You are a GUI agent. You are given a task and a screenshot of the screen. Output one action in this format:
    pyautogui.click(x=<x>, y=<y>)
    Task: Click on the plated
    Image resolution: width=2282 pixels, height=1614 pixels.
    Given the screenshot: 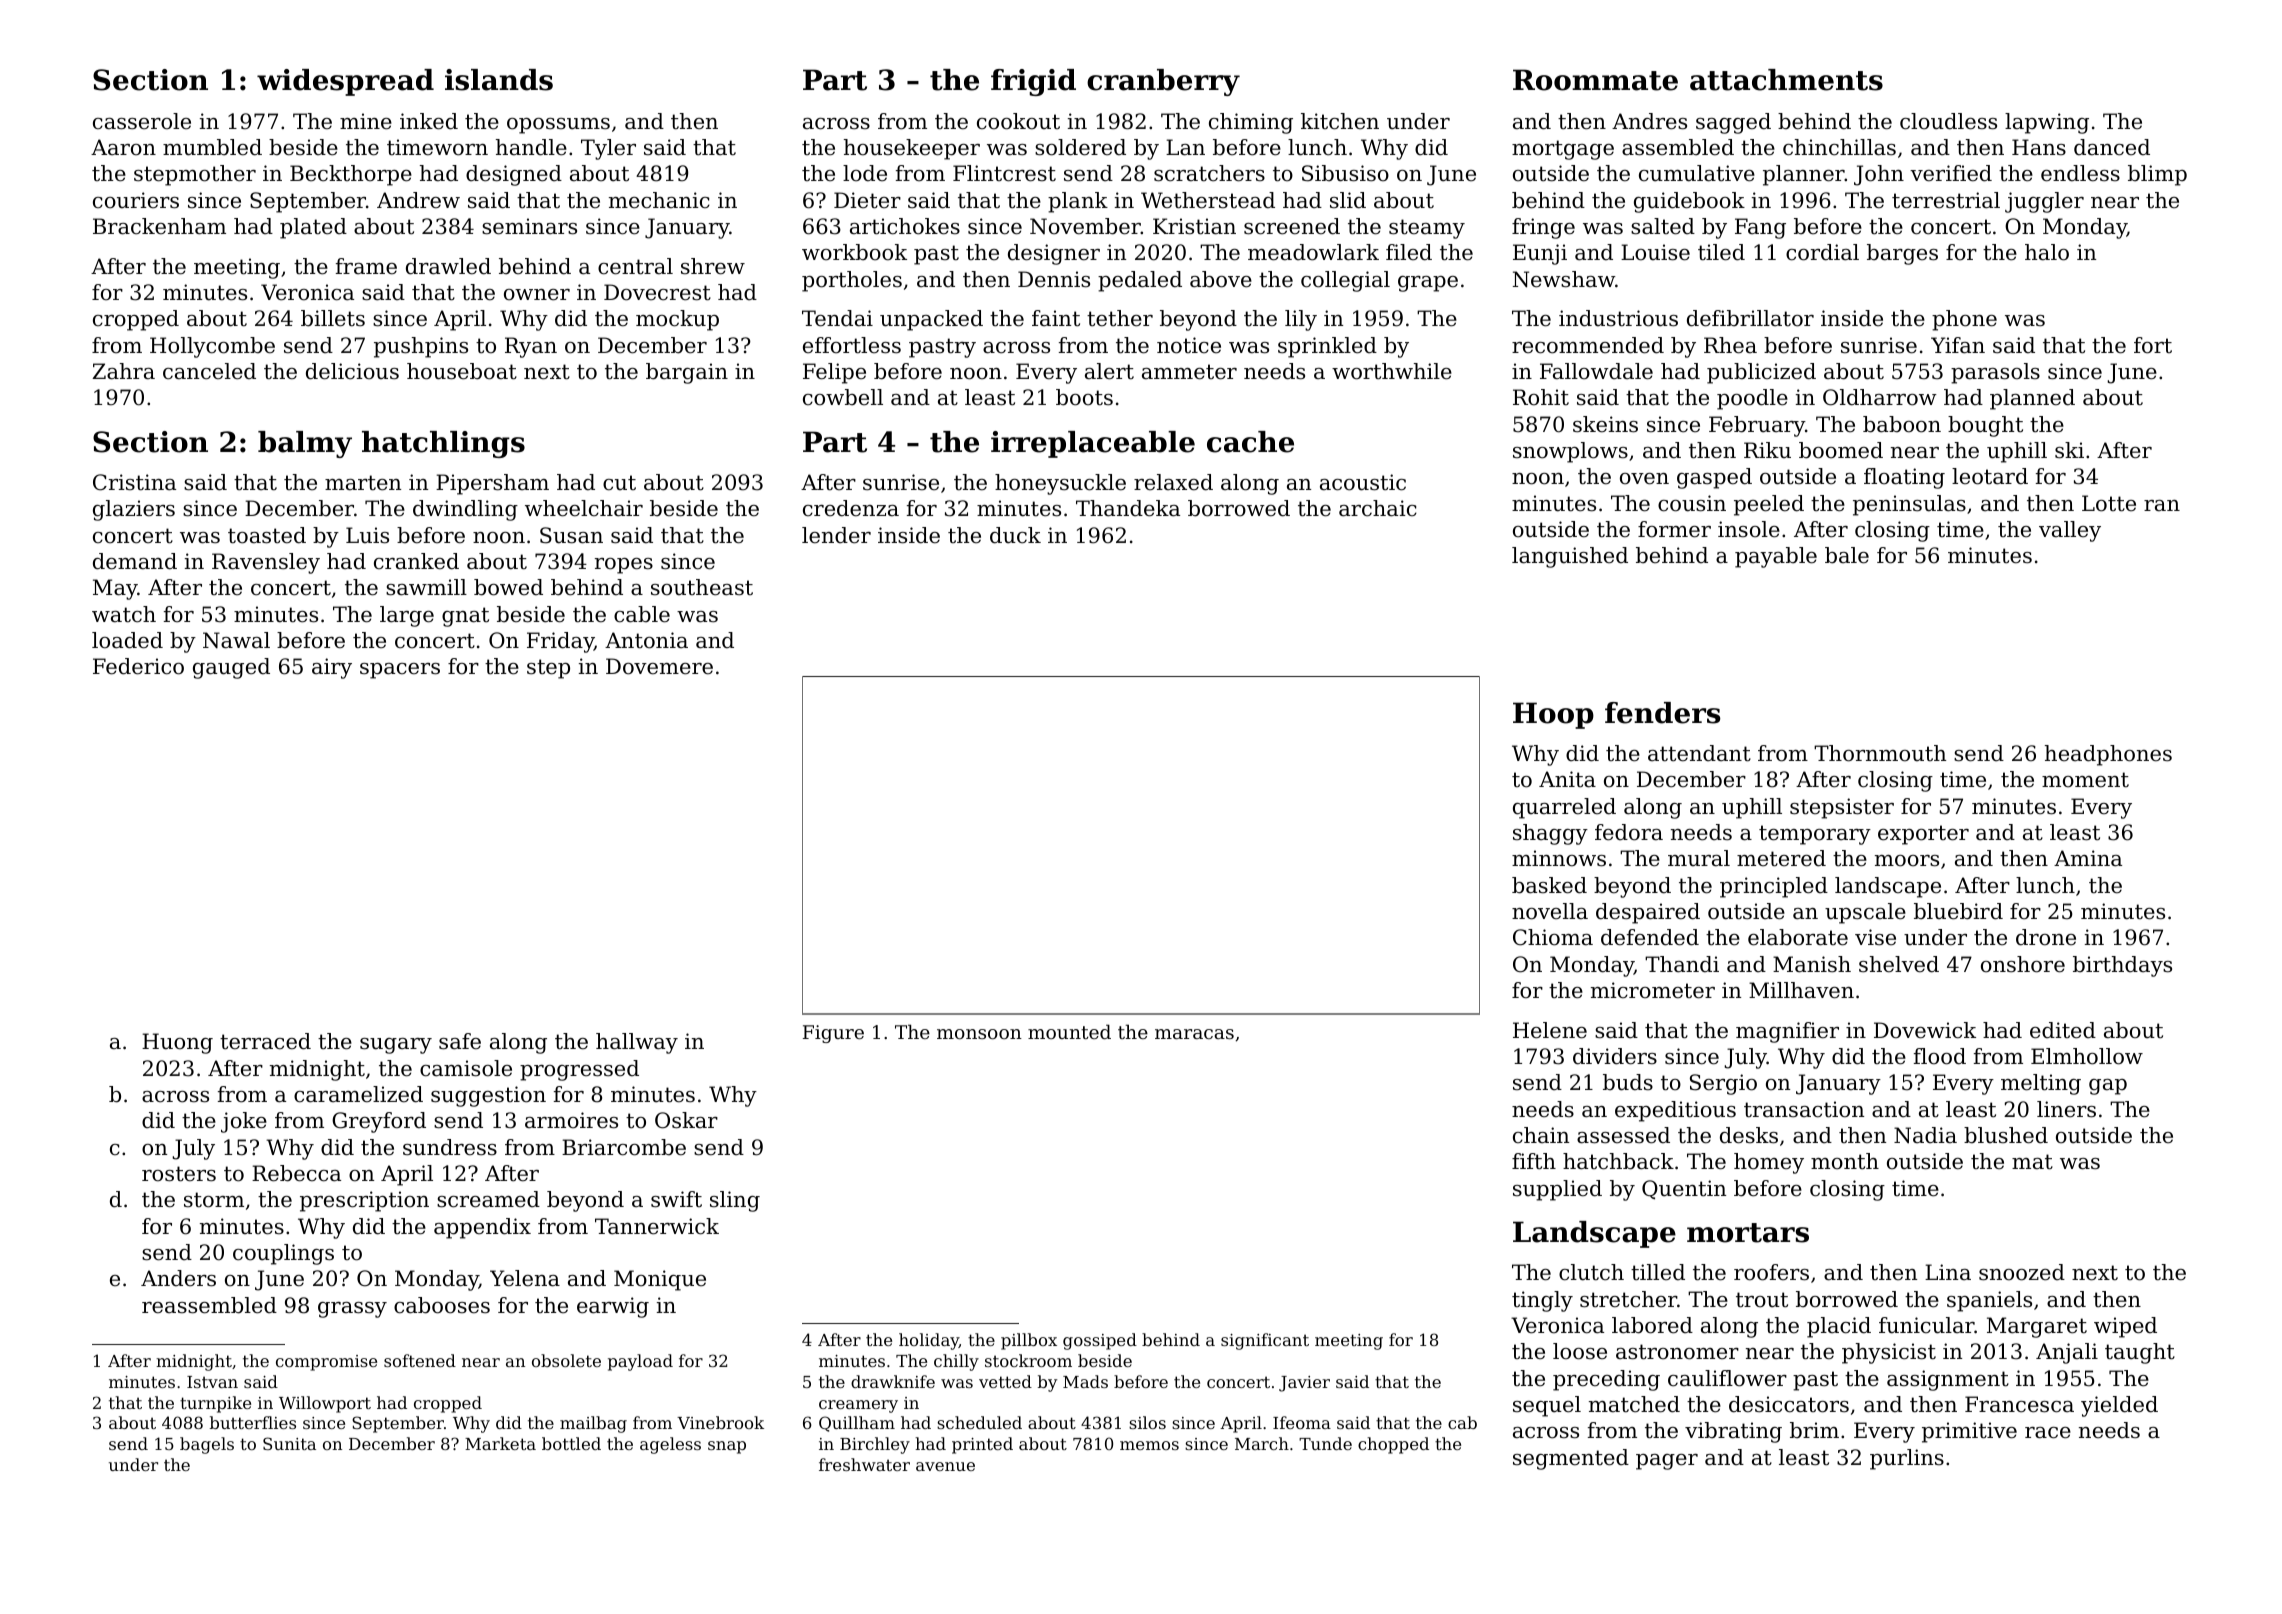 What is the action you would take?
    pyautogui.click(x=313, y=228)
